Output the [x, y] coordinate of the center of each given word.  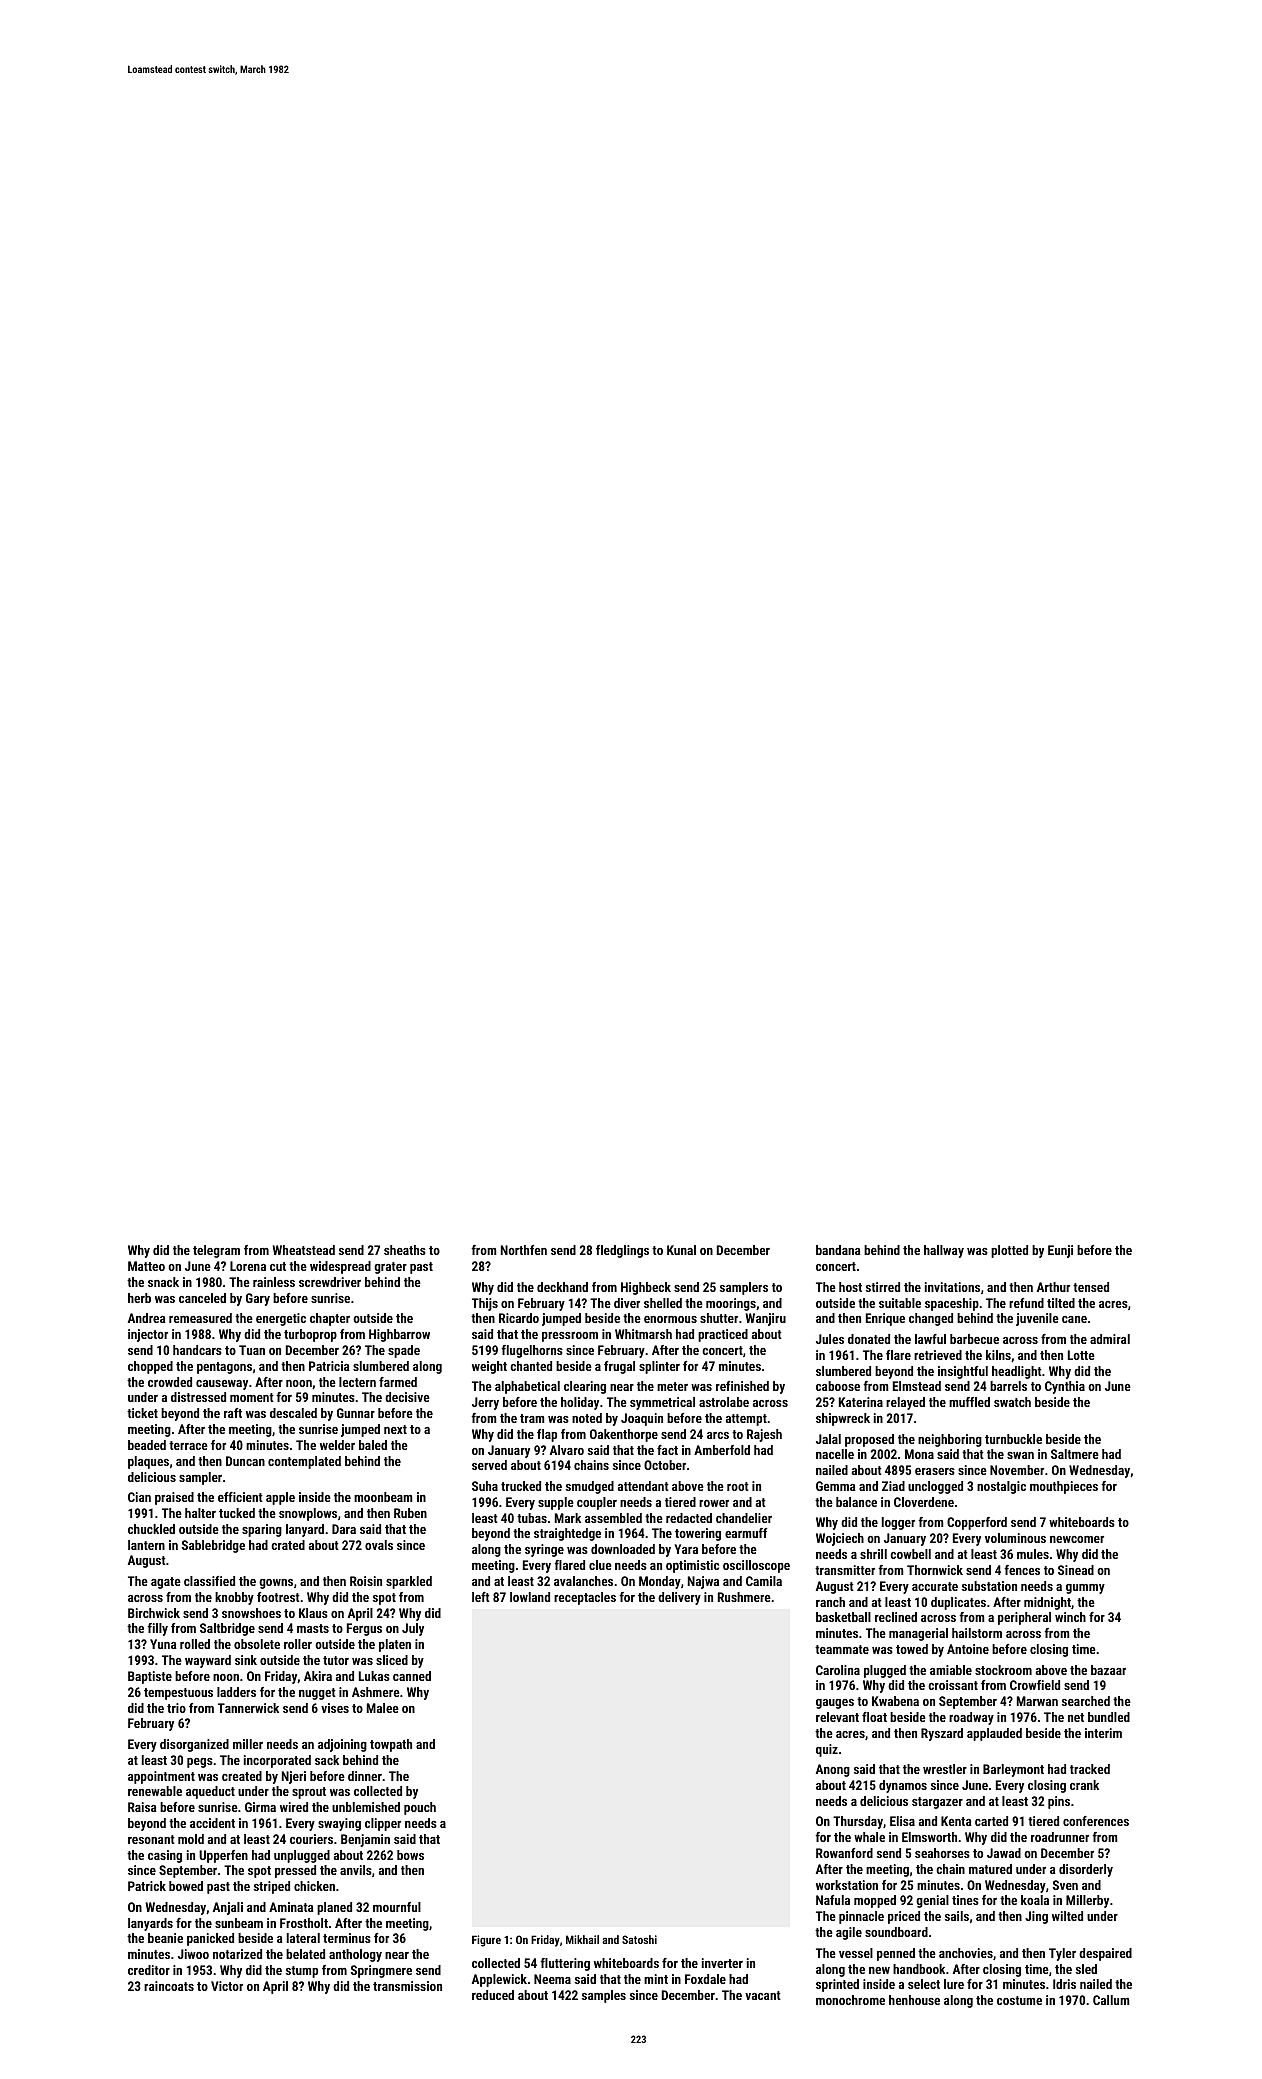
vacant [763, 1995]
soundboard [896, 1932]
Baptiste [150, 1677]
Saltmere [1075, 1454]
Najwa [703, 1582]
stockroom [1003, 1670]
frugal [619, 1367]
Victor [227, 1986]
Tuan [252, 1350]
